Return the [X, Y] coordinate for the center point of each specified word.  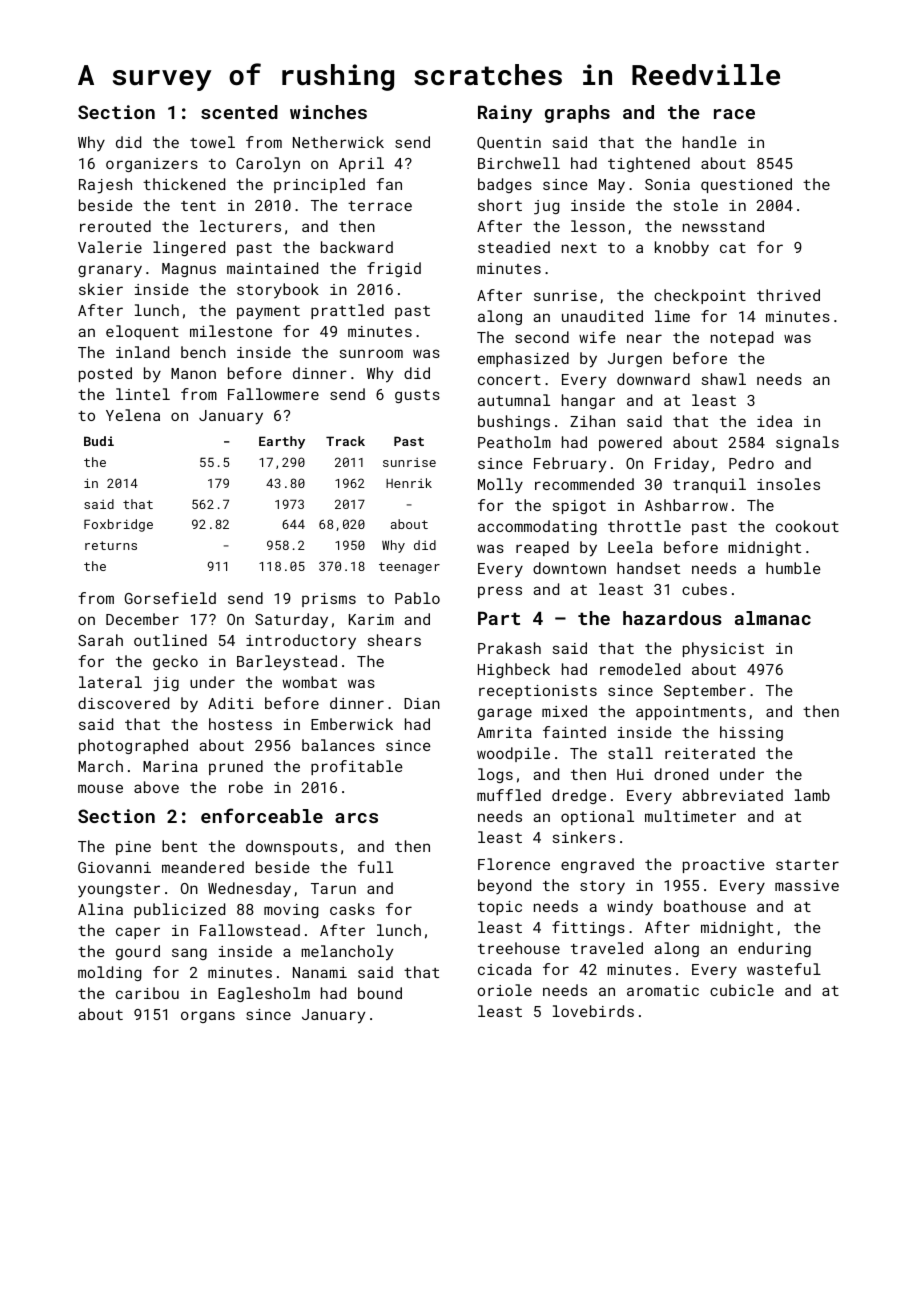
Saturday [291, 621]
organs [208, 1017]
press [500, 592]
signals [807, 443]
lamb [812, 795]
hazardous [672, 618]
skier [101, 289]
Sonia [667, 184]
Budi [99, 441]
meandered [203, 867]
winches [328, 112]
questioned [746, 185]
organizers [152, 165]
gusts [417, 396]
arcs [356, 818]
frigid [394, 269]
